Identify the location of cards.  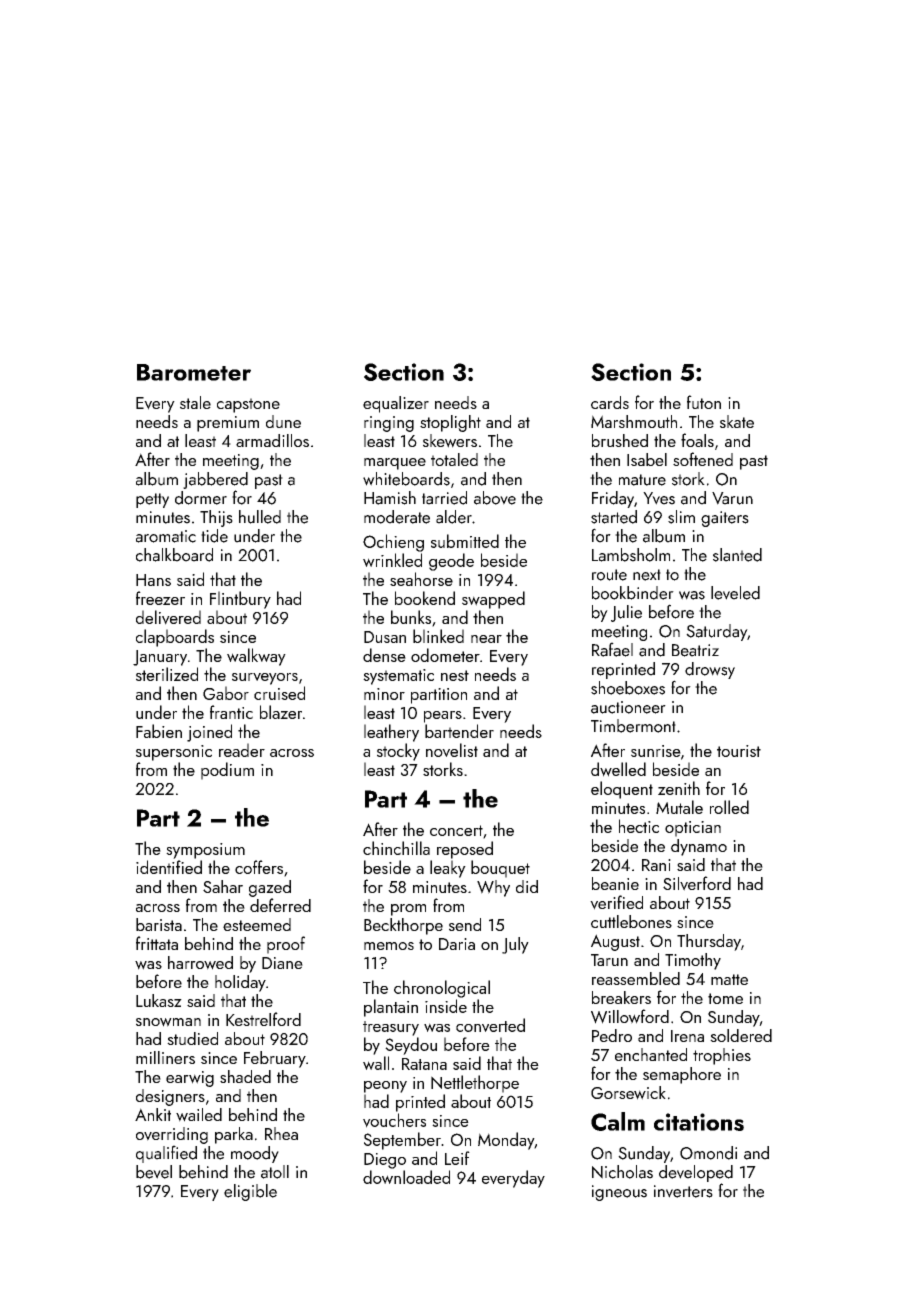
(610, 402).
